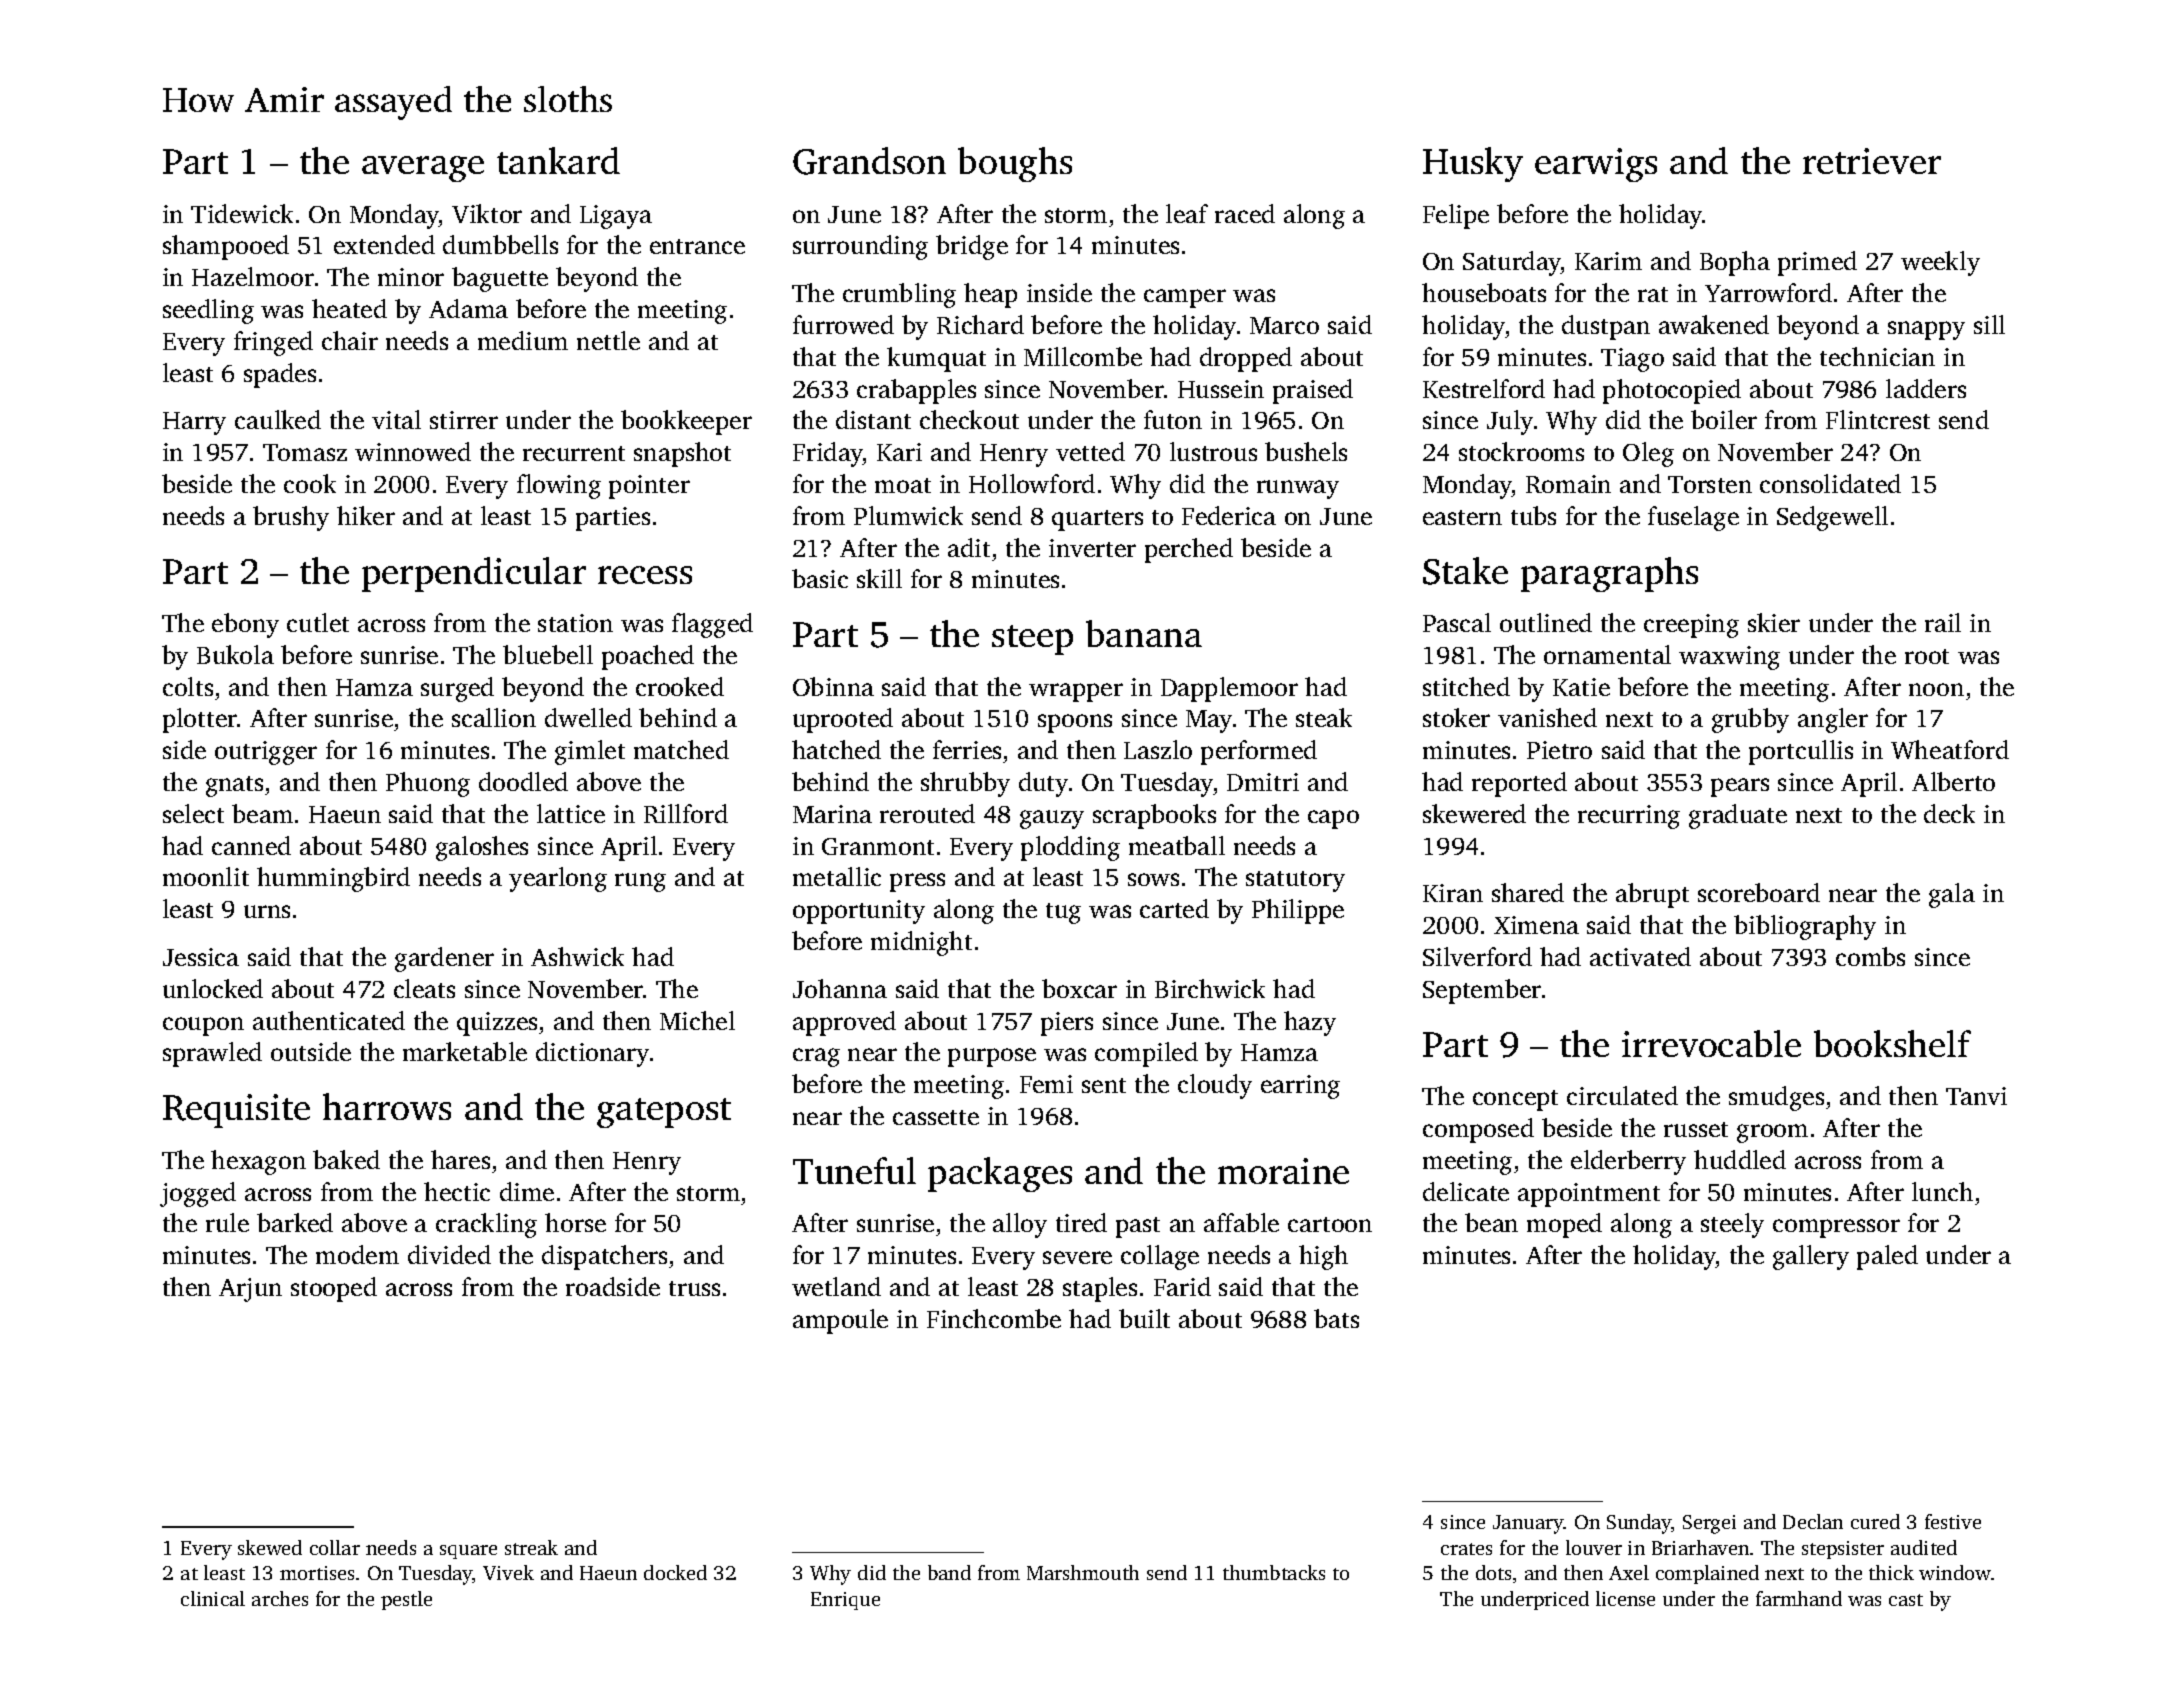  Describe the element at coordinates (1533, 515) in the screenshot. I see `tubs` at that location.
